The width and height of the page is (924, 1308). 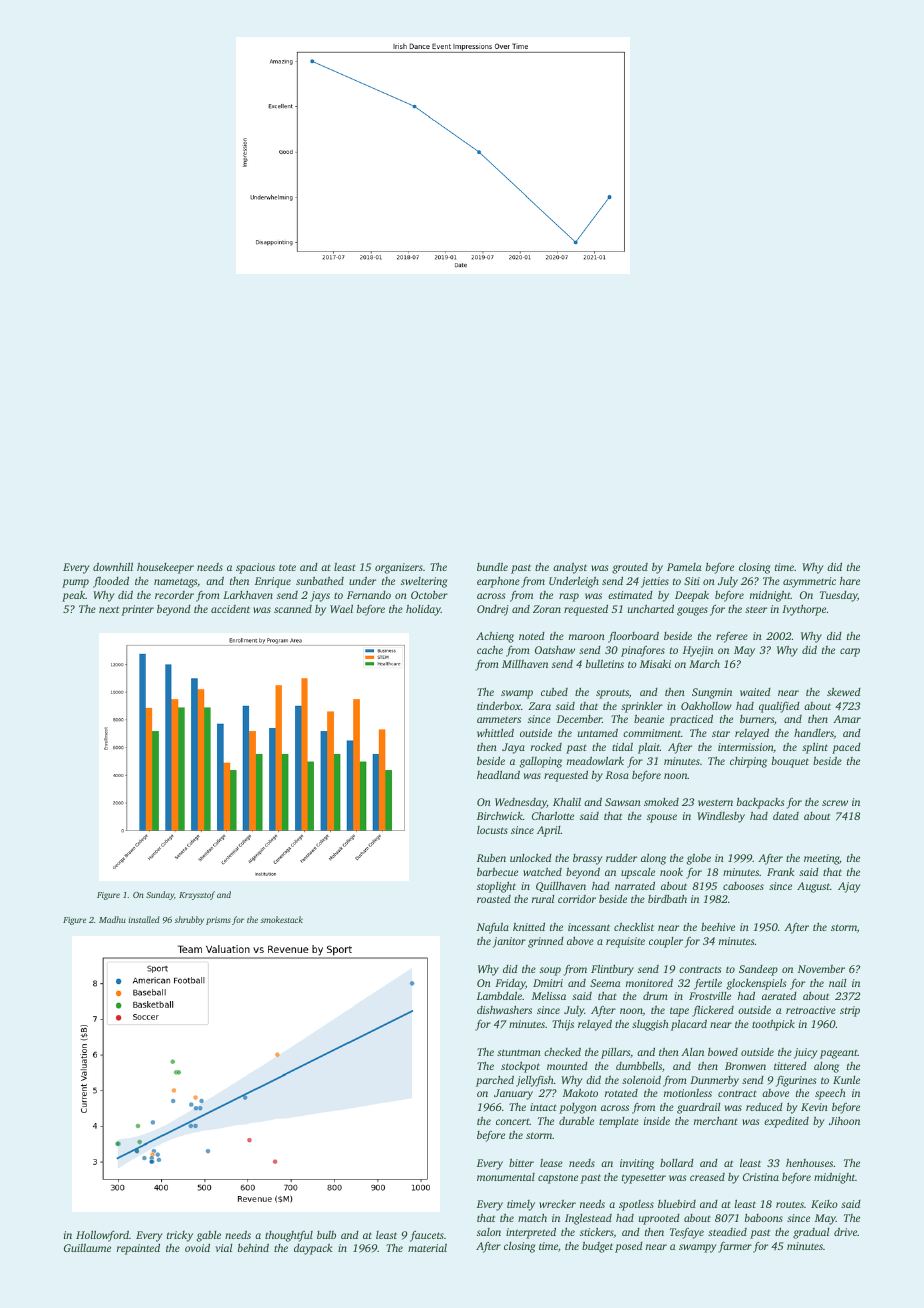 I want to click on housekeeper, so click(x=165, y=568).
